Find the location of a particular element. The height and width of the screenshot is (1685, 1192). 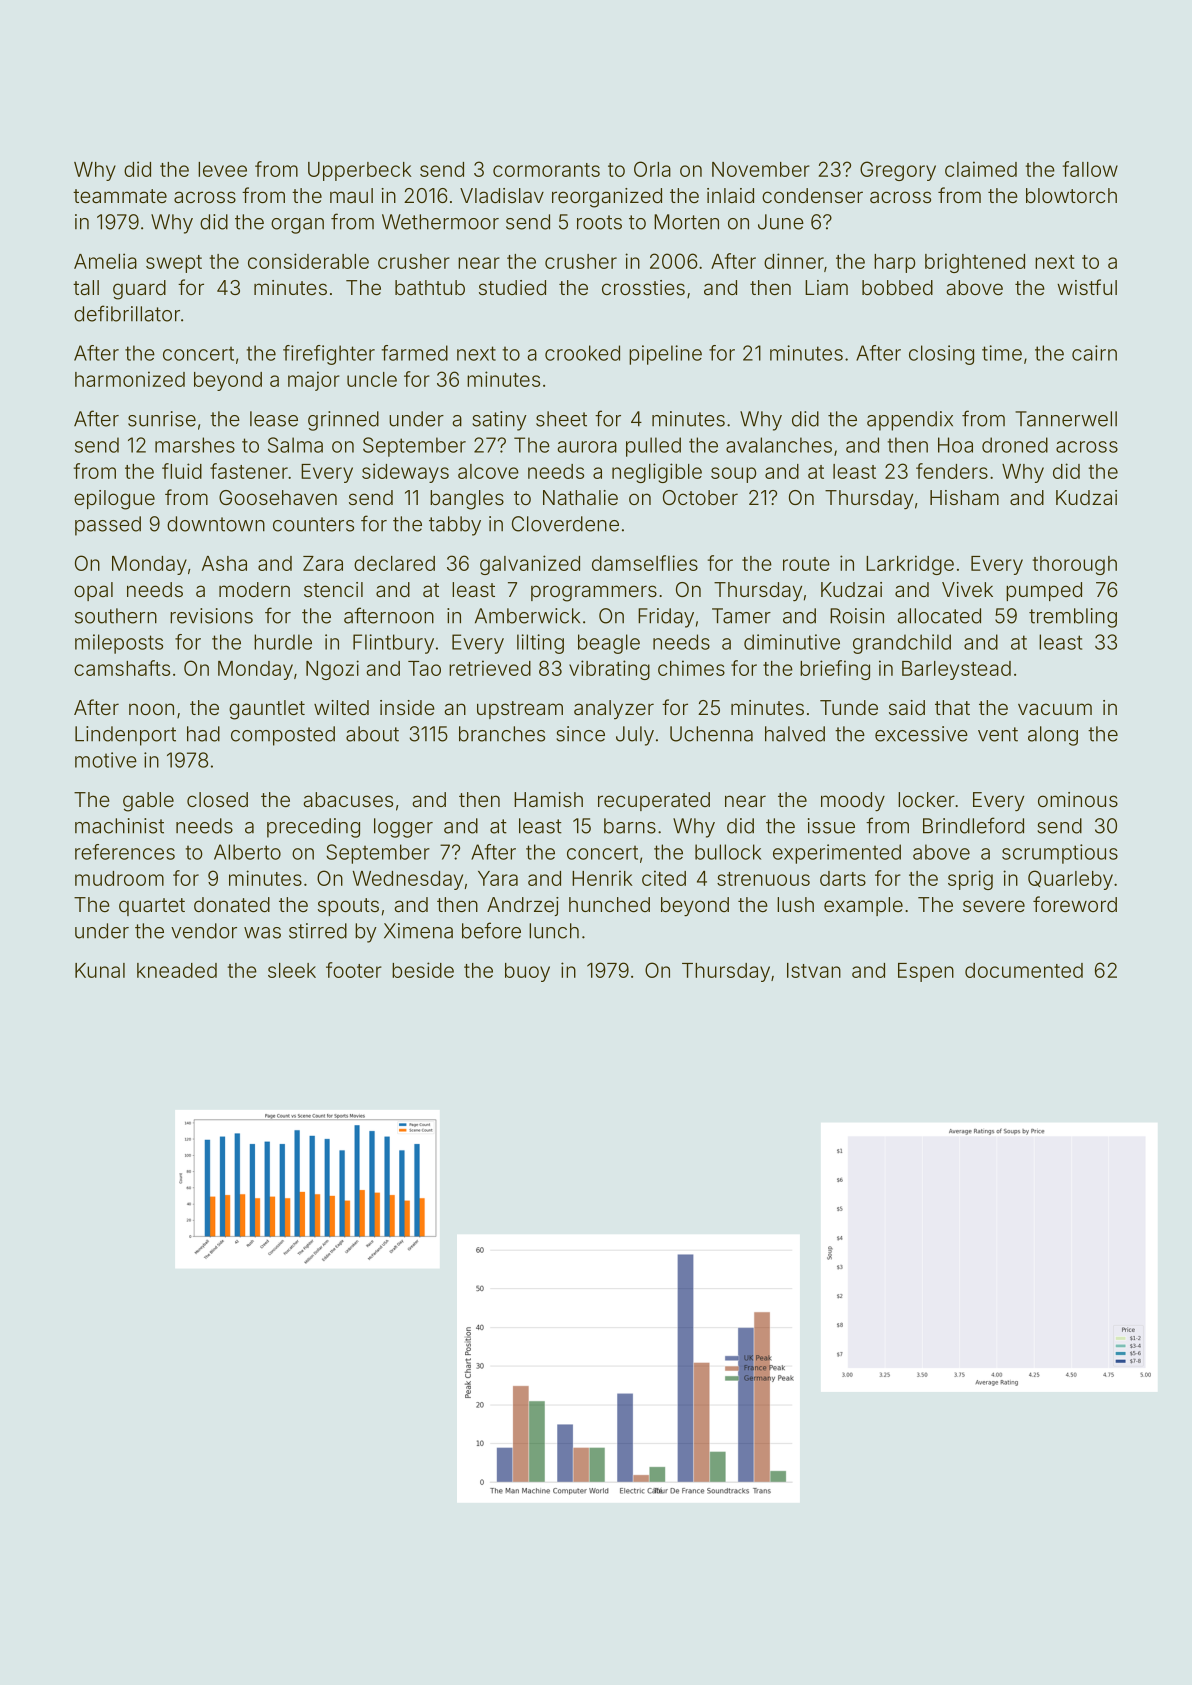

logger is located at coordinates (403, 828).
